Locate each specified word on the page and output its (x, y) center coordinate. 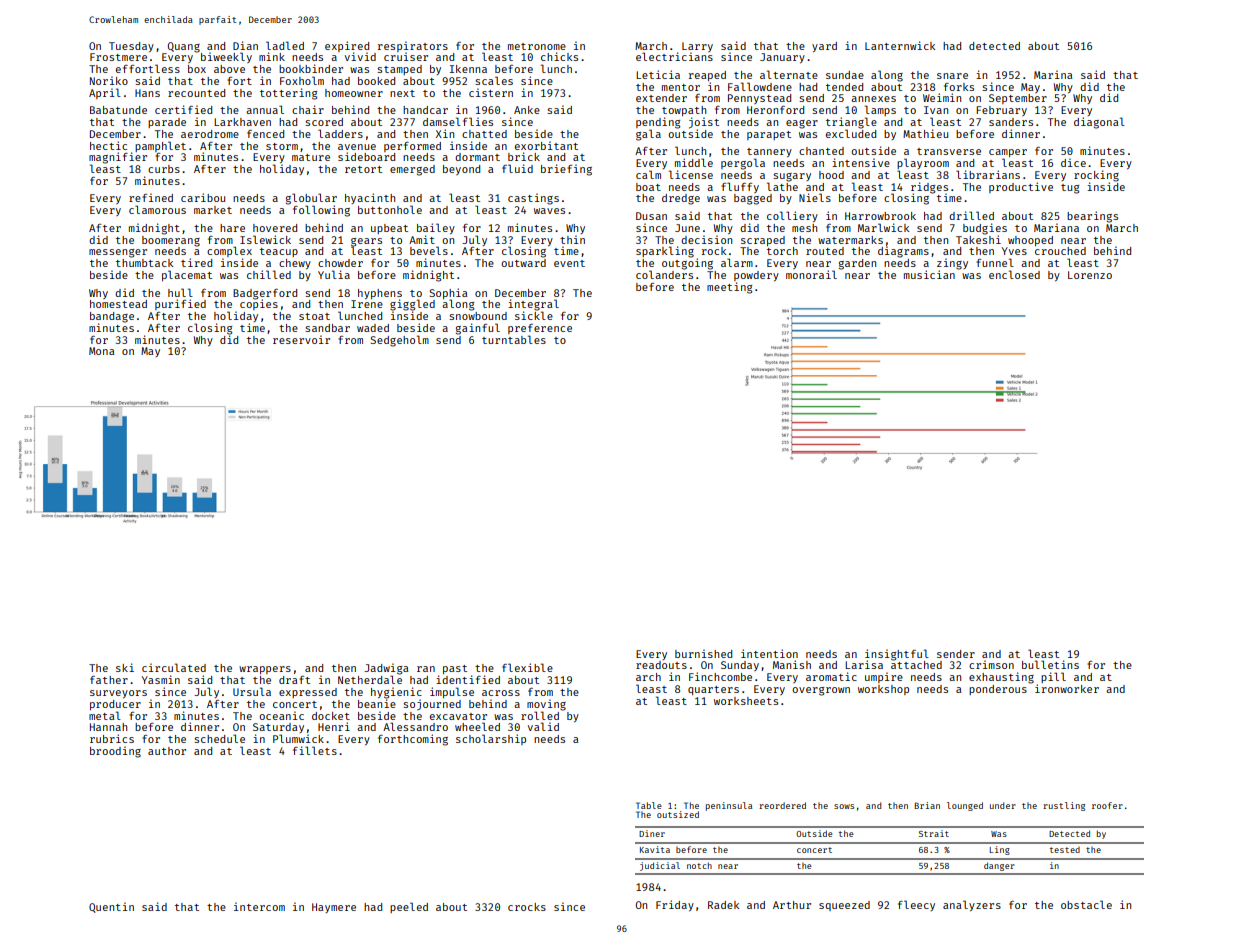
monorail (811, 274)
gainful (478, 329)
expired (347, 46)
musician (929, 274)
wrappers (265, 670)
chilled (269, 274)
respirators (413, 46)
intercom (259, 906)
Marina (1053, 74)
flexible (527, 667)
